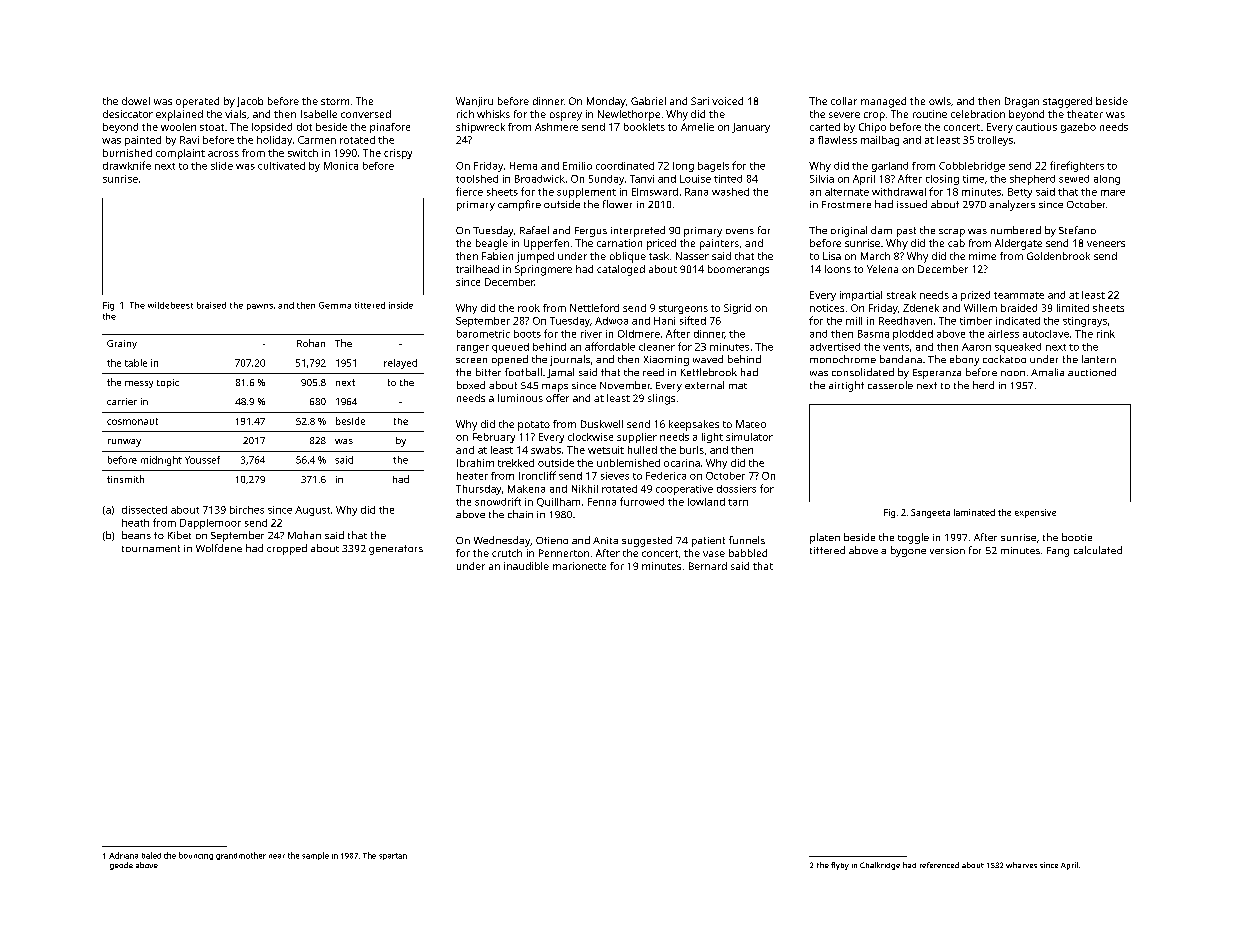  What do you see at coordinates (740, 231) in the screenshot?
I see `ovens` at bounding box center [740, 231].
